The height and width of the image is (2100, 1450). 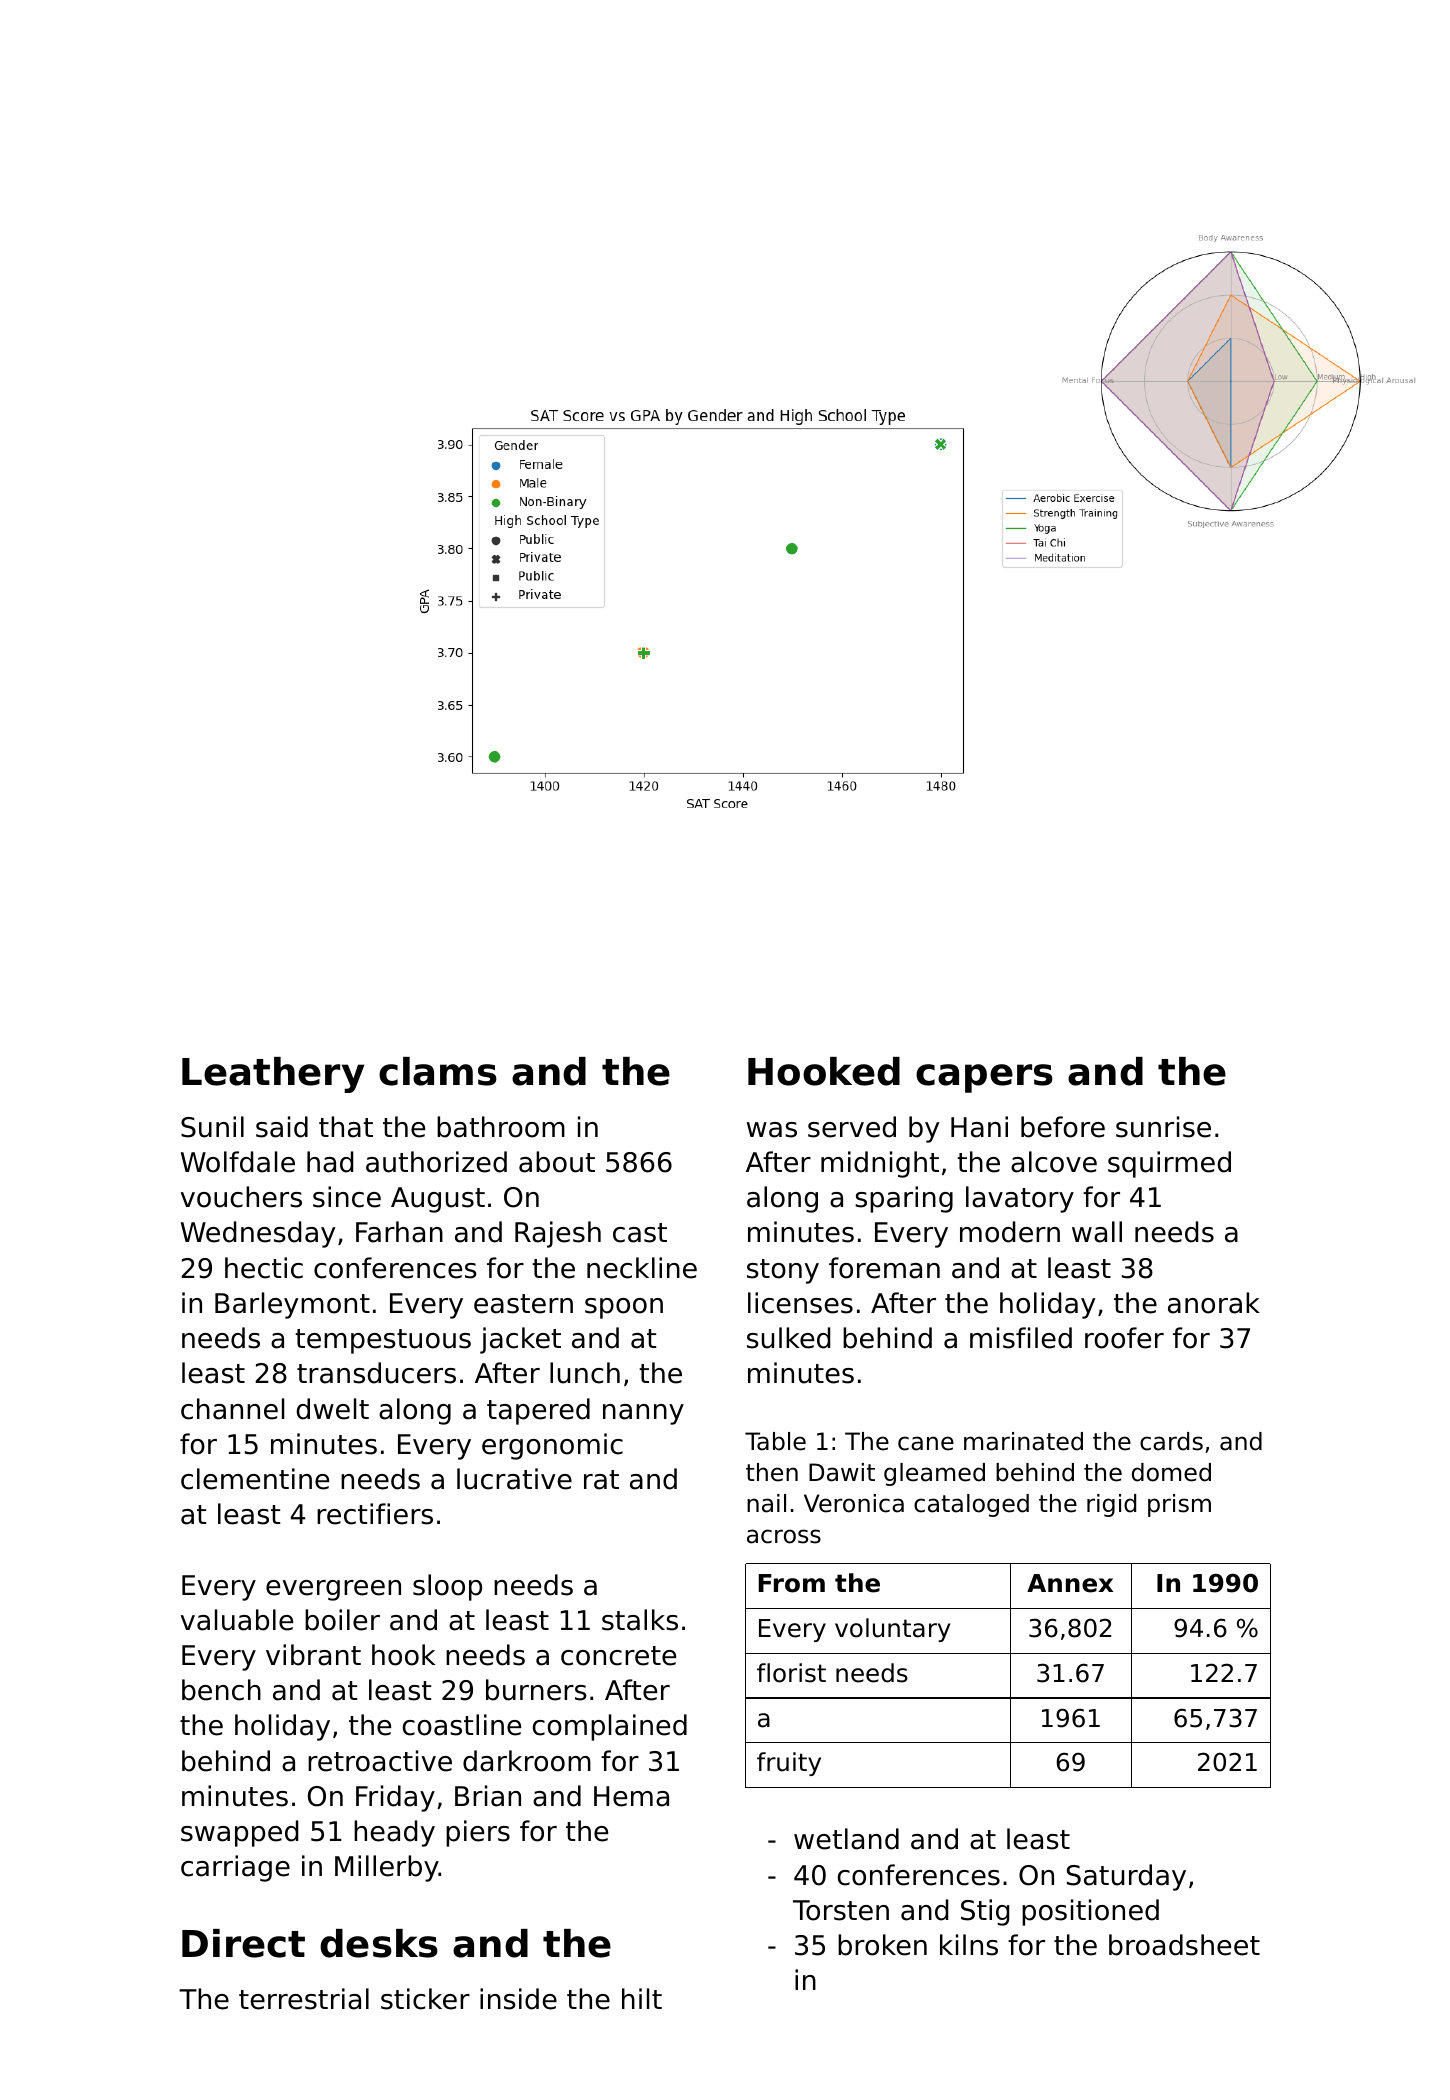 I want to click on desks, so click(x=379, y=1943).
